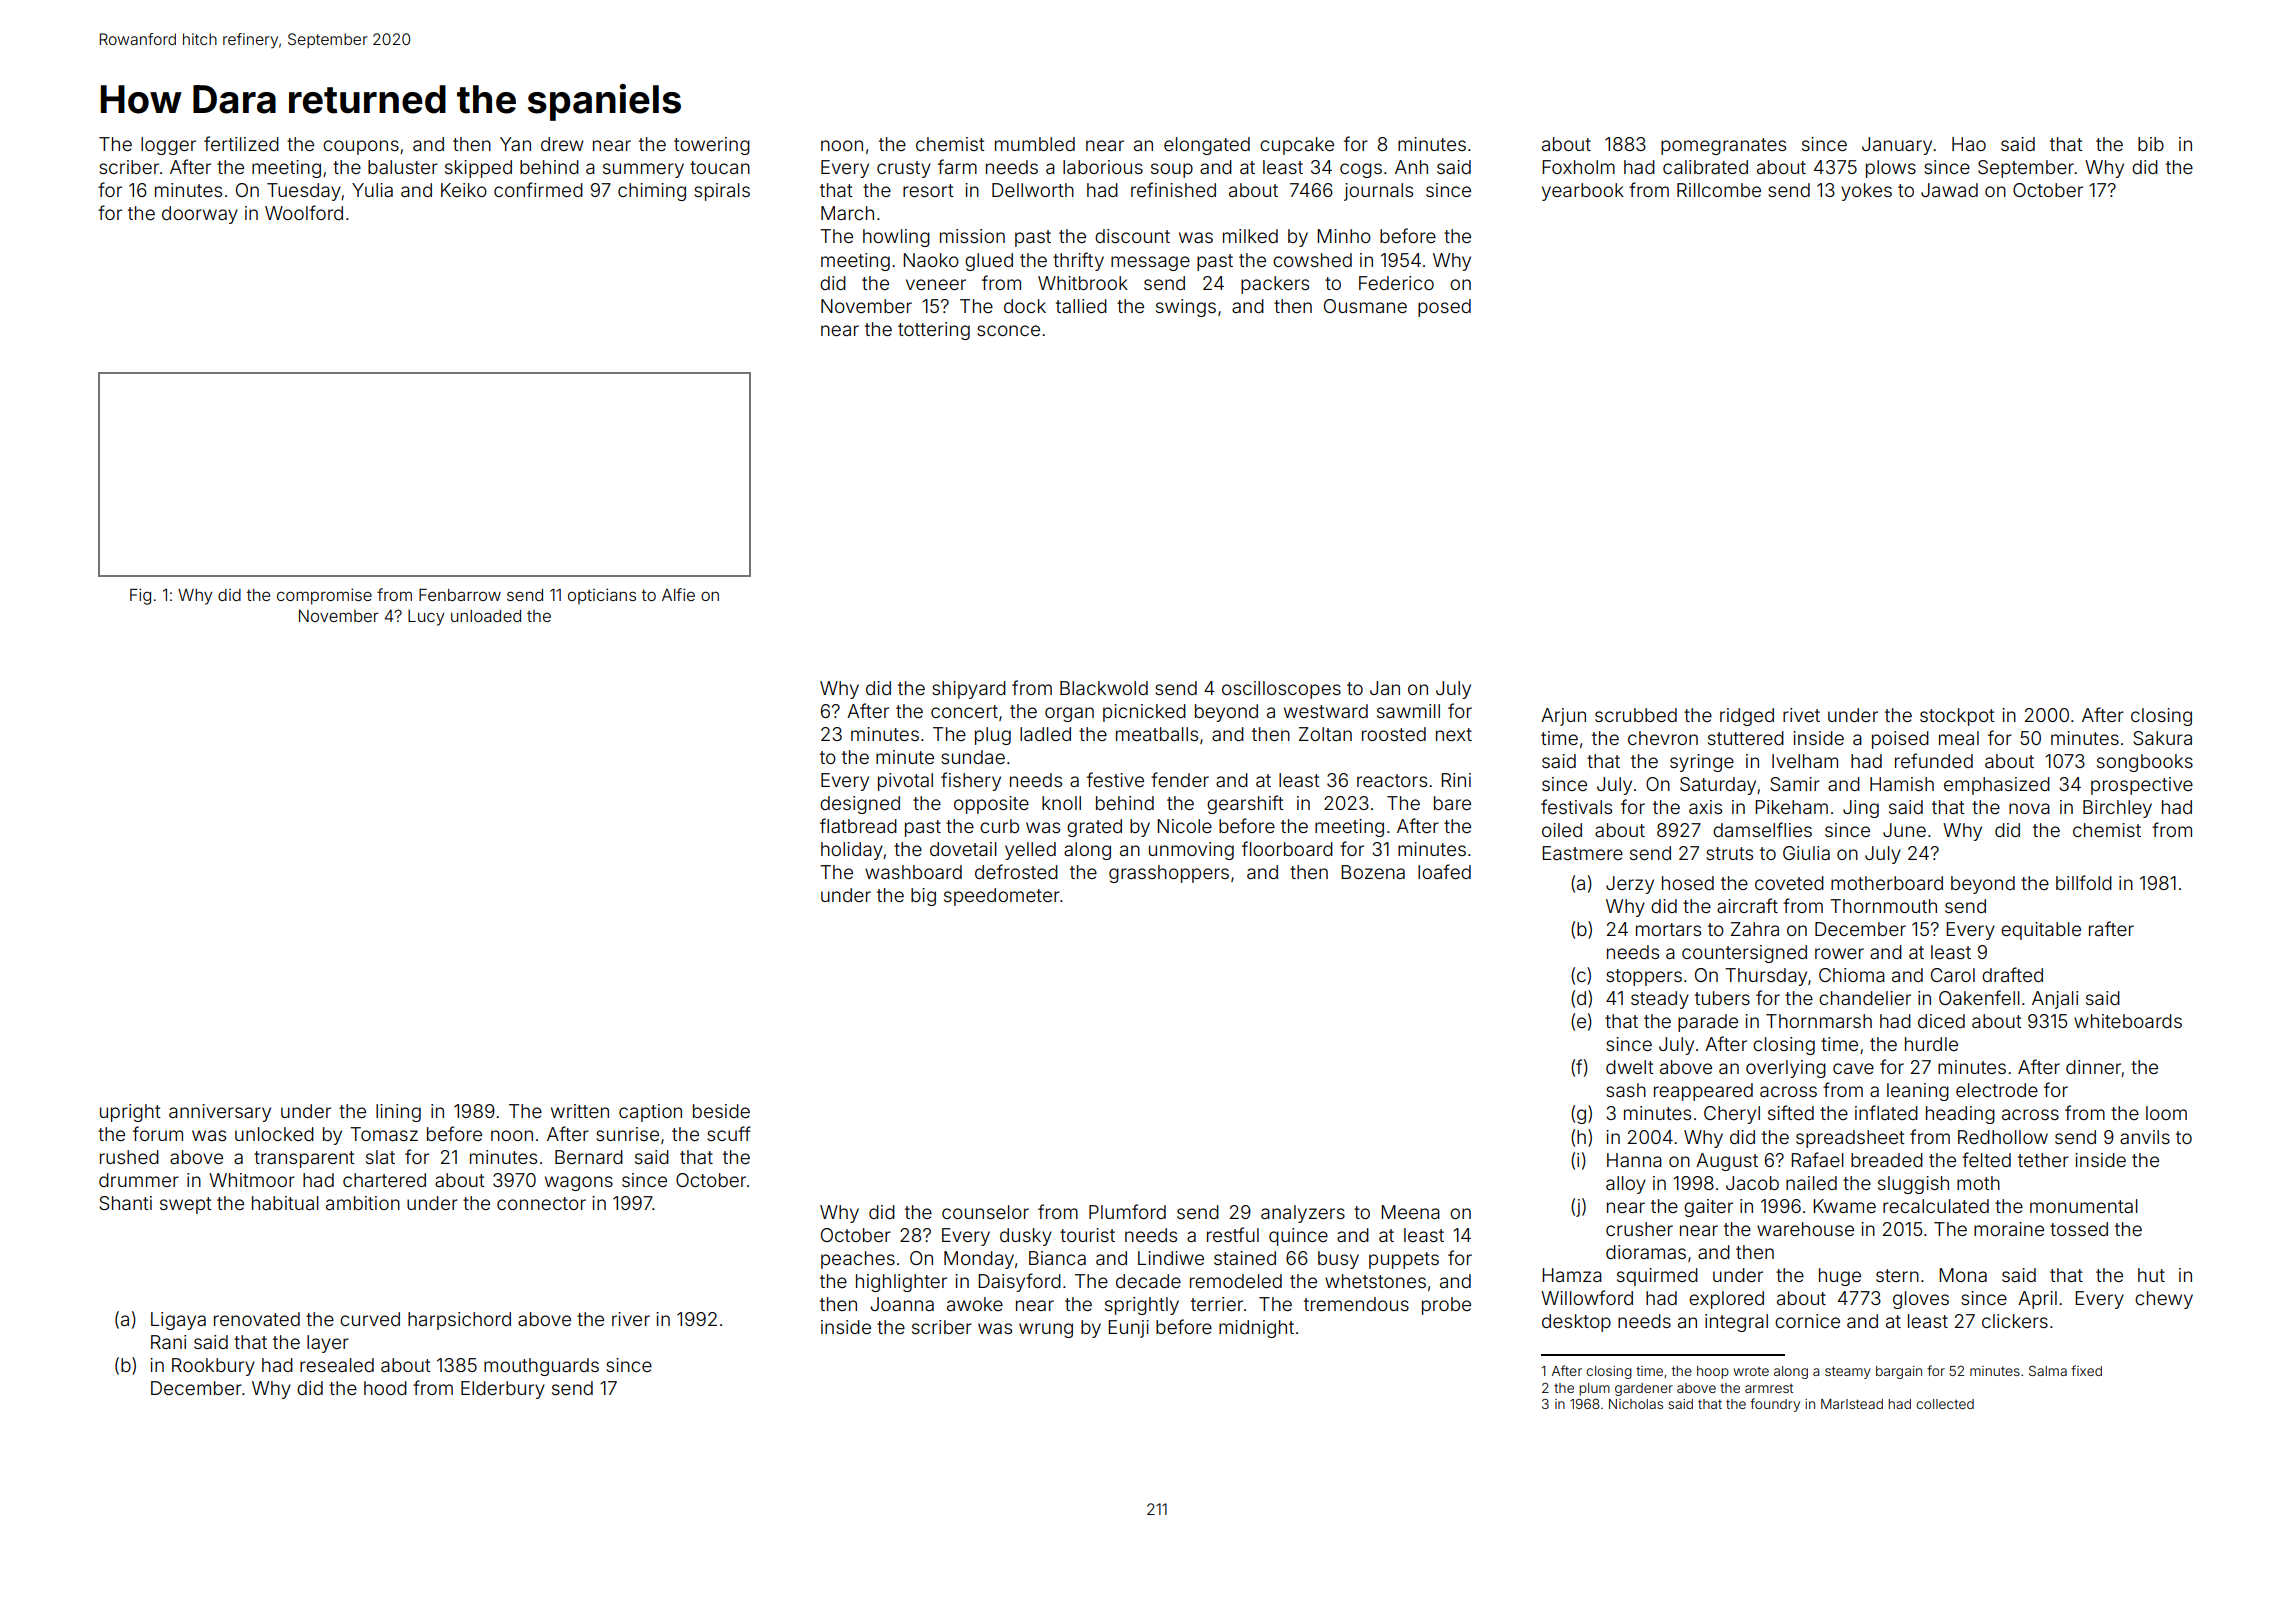  Describe the element at coordinates (1444, 308) in the screenshot. I see `posed` at that location.
